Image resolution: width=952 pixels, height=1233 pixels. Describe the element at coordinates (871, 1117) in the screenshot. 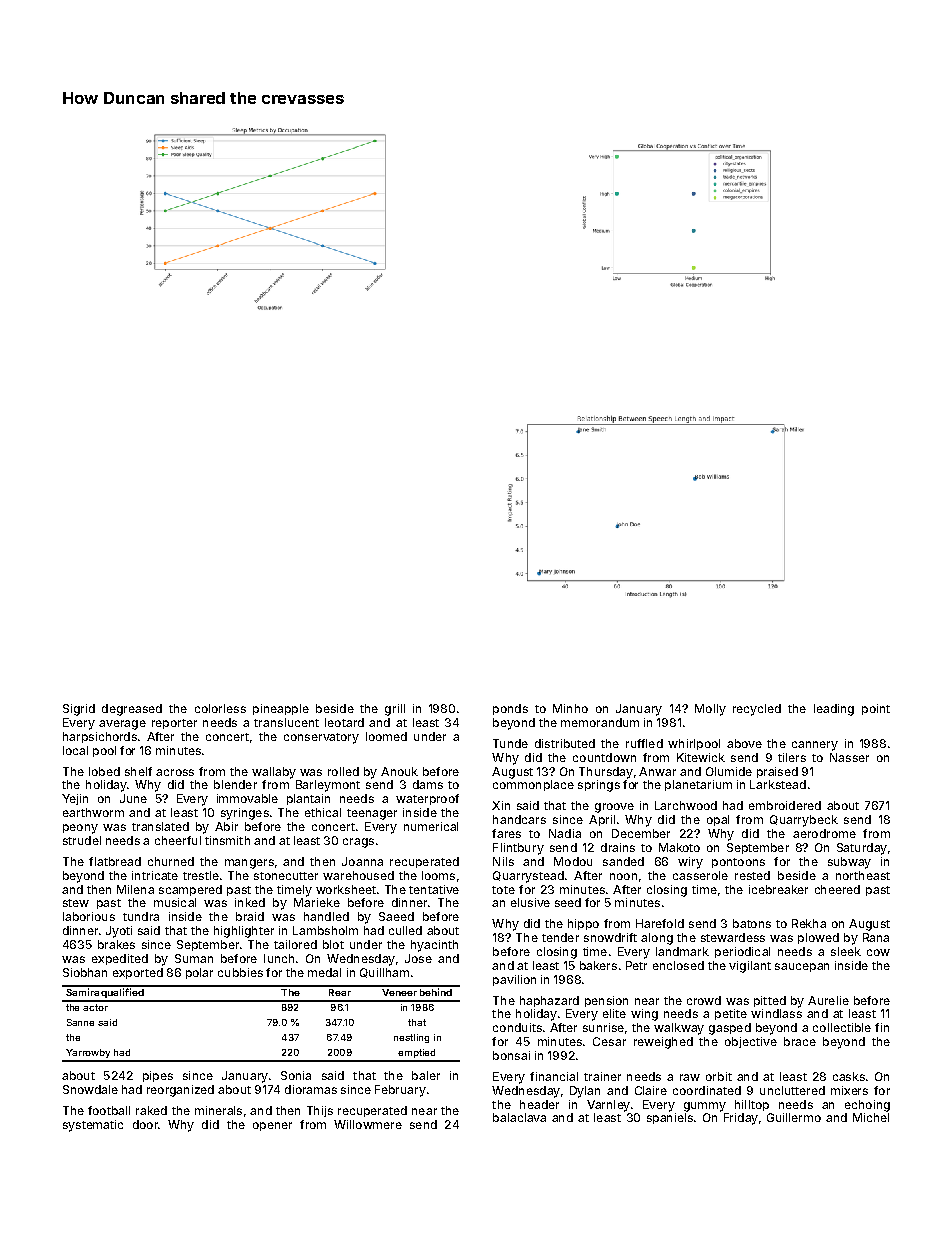

I see `Michel` at that location.
